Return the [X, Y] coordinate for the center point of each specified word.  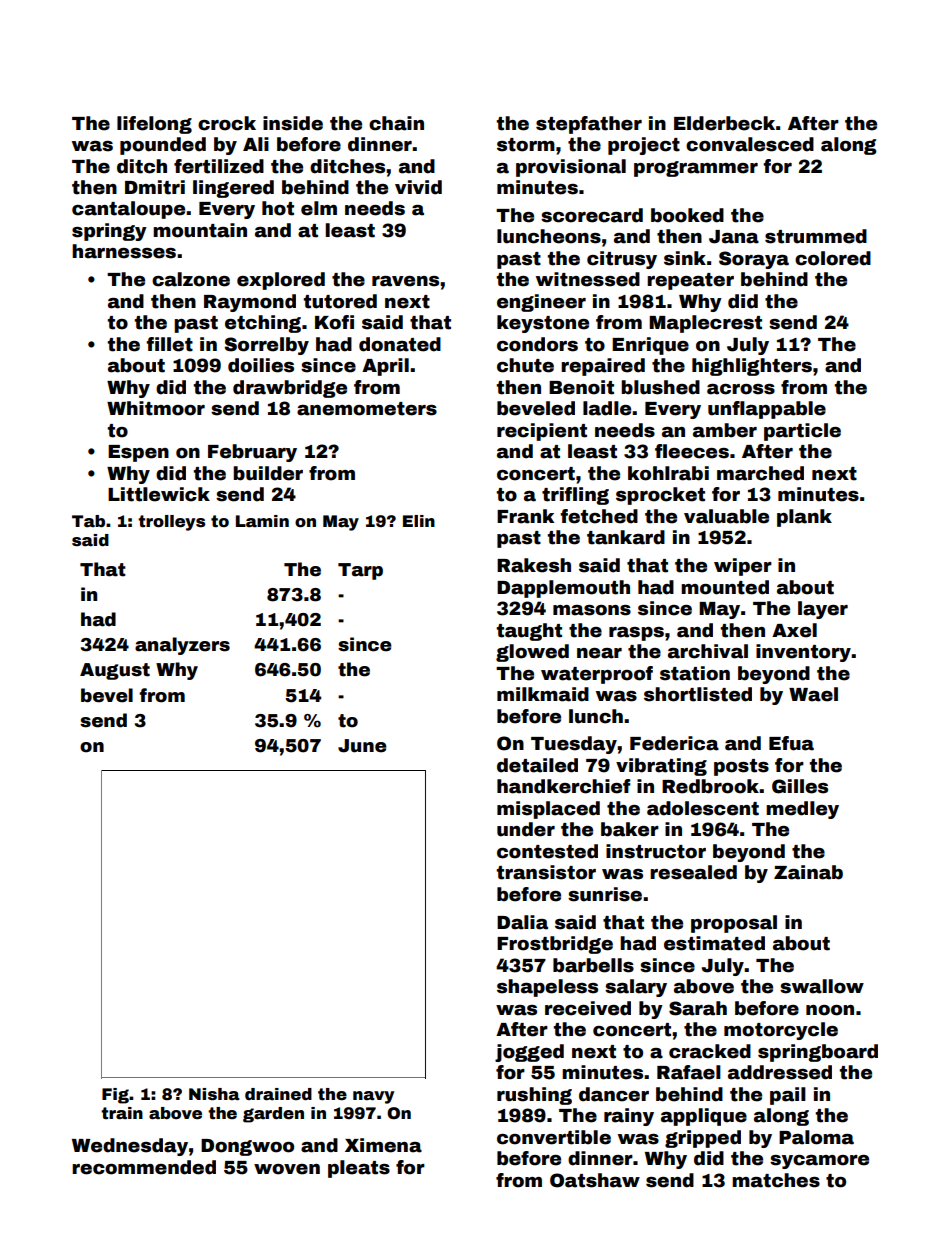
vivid [418, 187]
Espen [138, 453]
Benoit [581, 387]
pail [788, 1096]
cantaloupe [128, 210]
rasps [636, 634]
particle [802, 432]
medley [802, 810]
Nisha [214, 1094]
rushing [534, 1096]
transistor [546, 872]
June [362, 746]
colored [833, 258]
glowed [532, 653]
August [115, 671]
